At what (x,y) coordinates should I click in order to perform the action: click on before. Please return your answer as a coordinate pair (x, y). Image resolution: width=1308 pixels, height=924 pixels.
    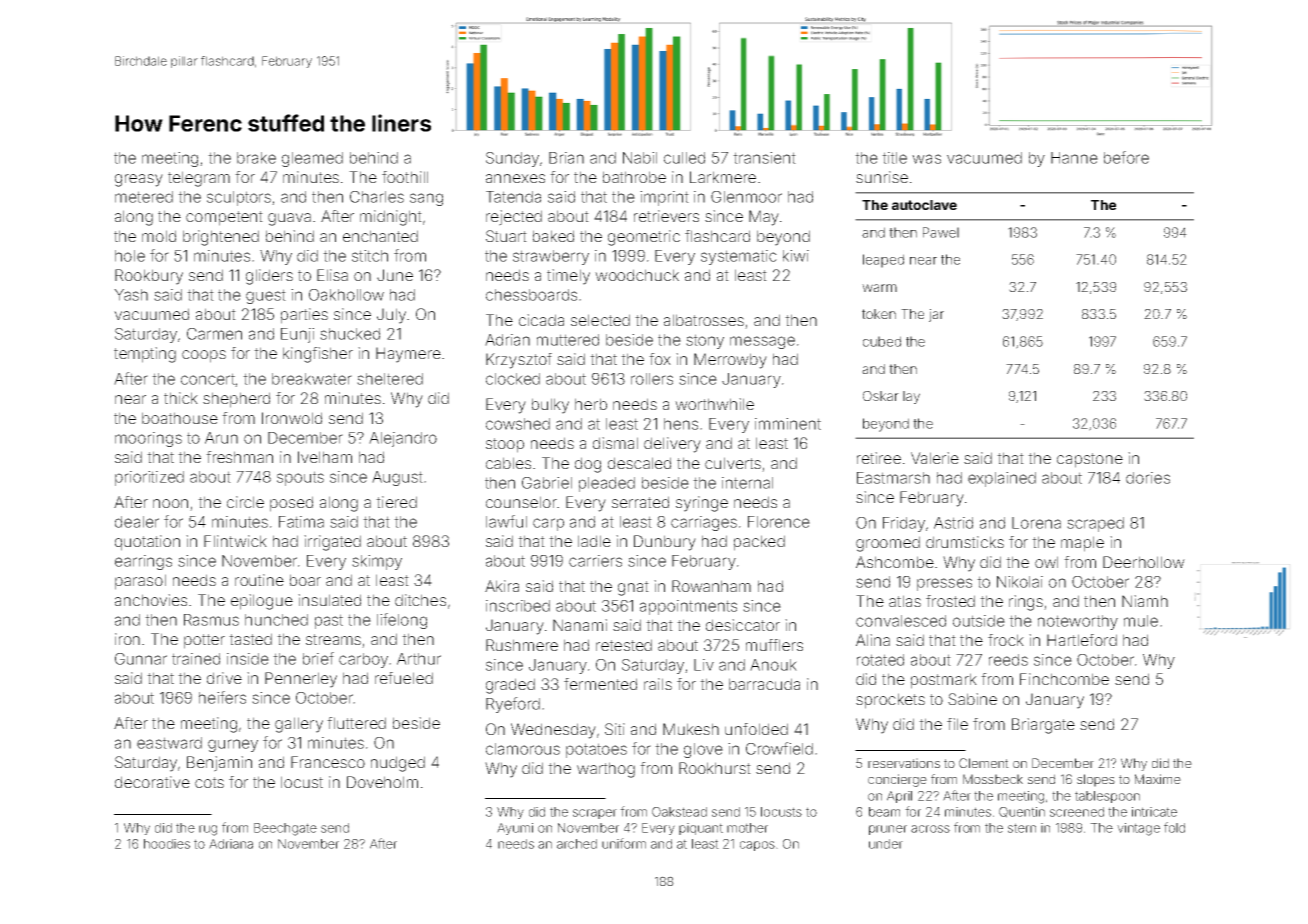
    Looking at the image, I should click on (1126, 157).
